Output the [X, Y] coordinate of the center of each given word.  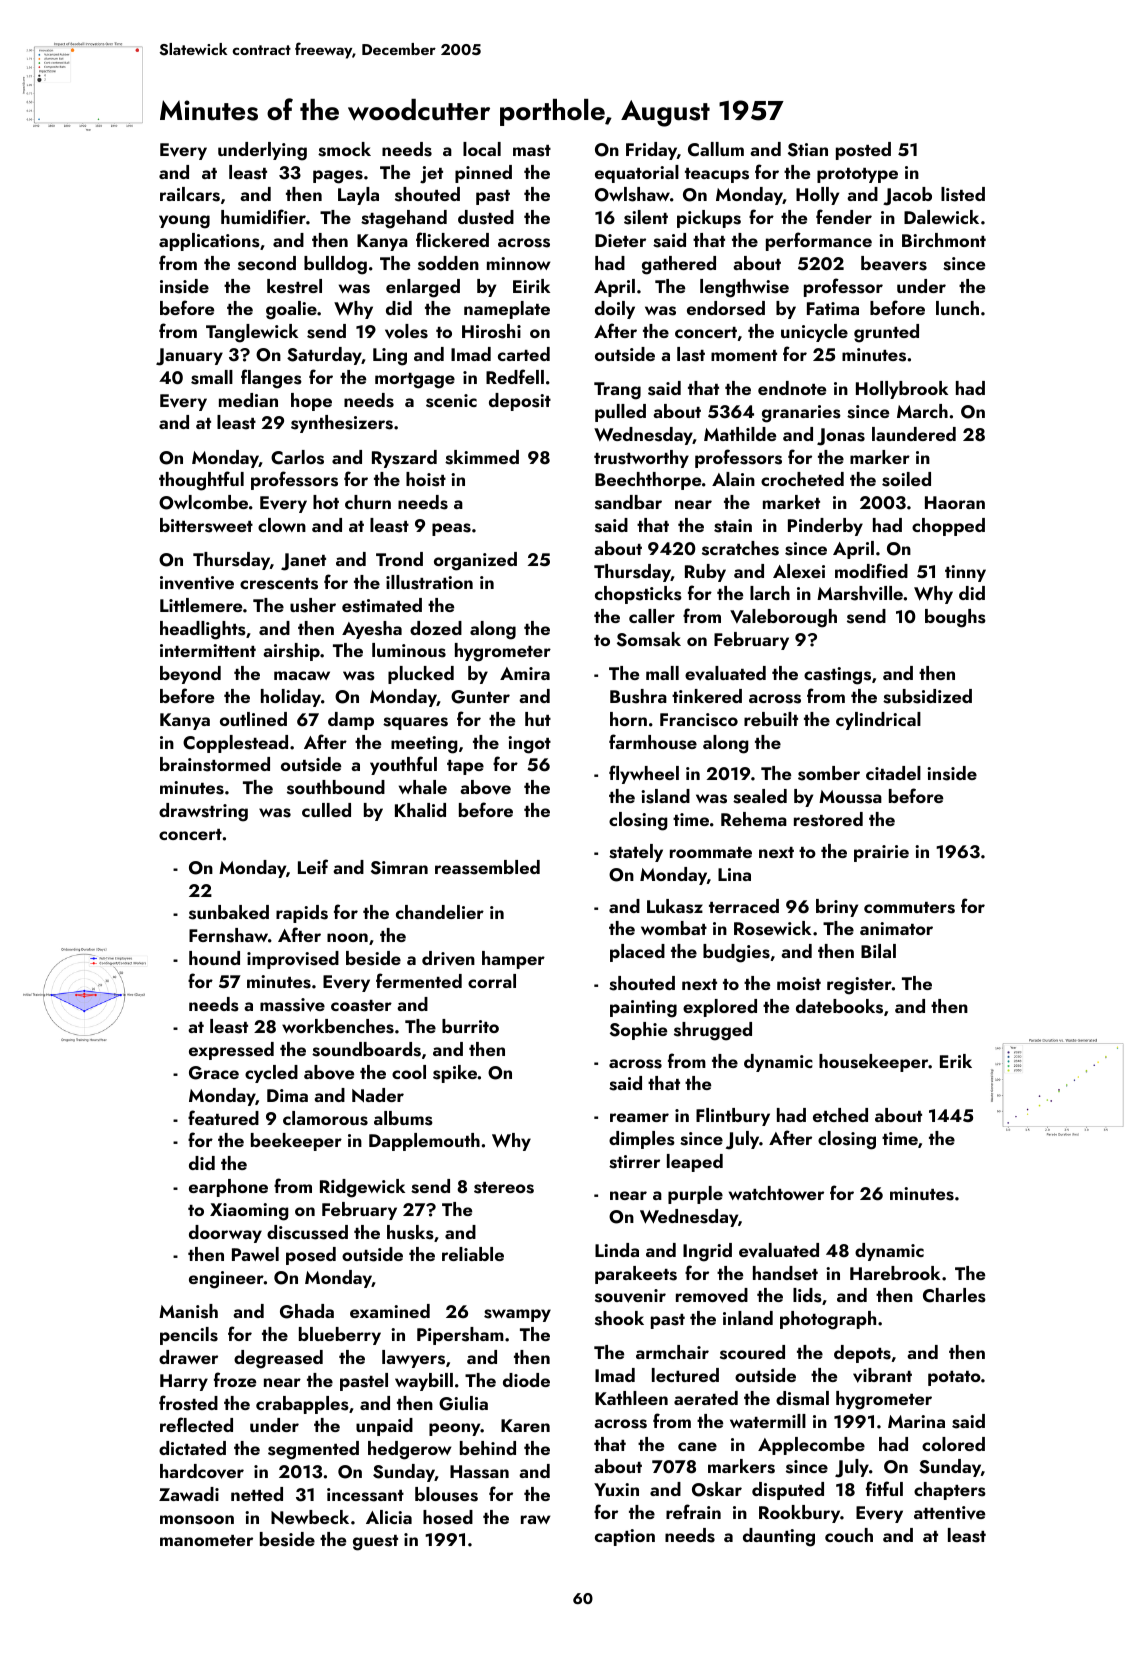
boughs [955, 618]
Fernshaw [228, 935]
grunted [886, 333]
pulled [620, 413]
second [267, 263]
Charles [954, 1295]
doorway [225, 1234]
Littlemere [201, 605]
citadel [893, 773]
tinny [965, 573]
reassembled [487, 867]
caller [652, 616]
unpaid [384, 1427]
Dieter [620, 240]
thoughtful [201, 481]
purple [695, 1195]
